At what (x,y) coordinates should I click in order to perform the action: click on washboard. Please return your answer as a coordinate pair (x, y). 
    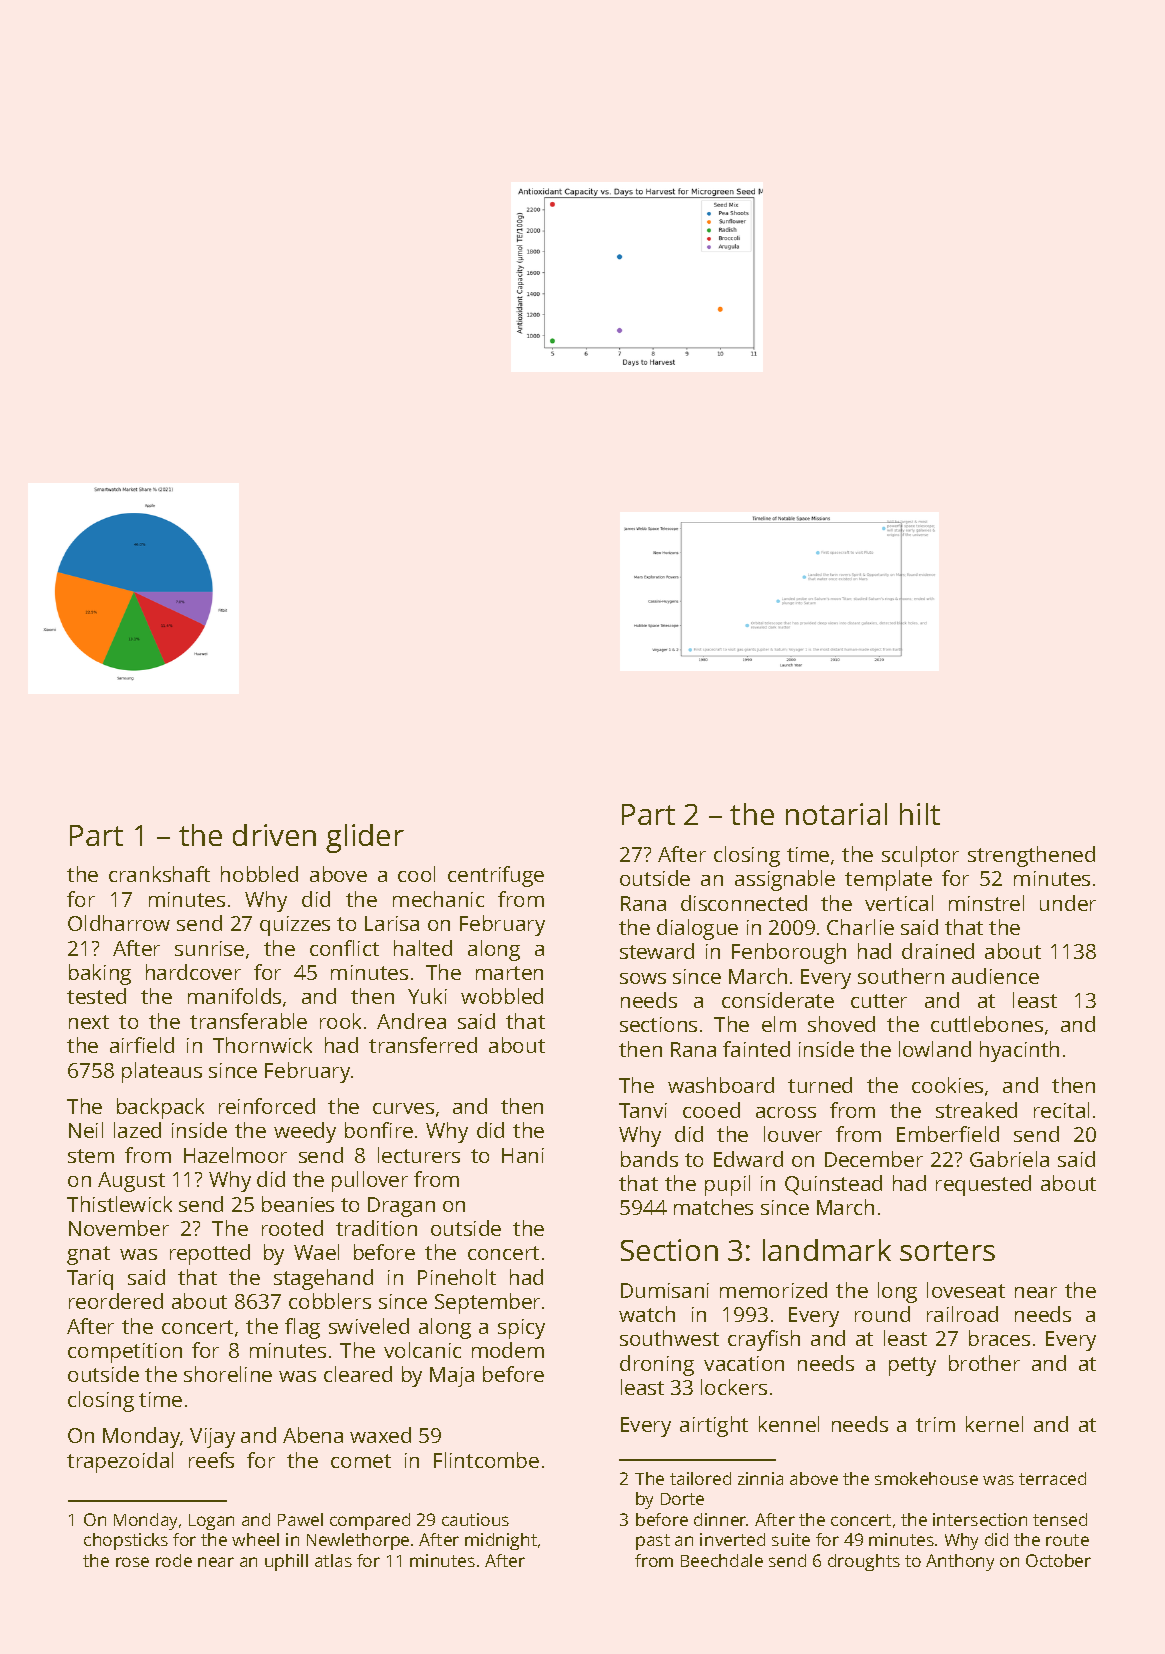
    Looking at the image, I should click on (721, 1085).
